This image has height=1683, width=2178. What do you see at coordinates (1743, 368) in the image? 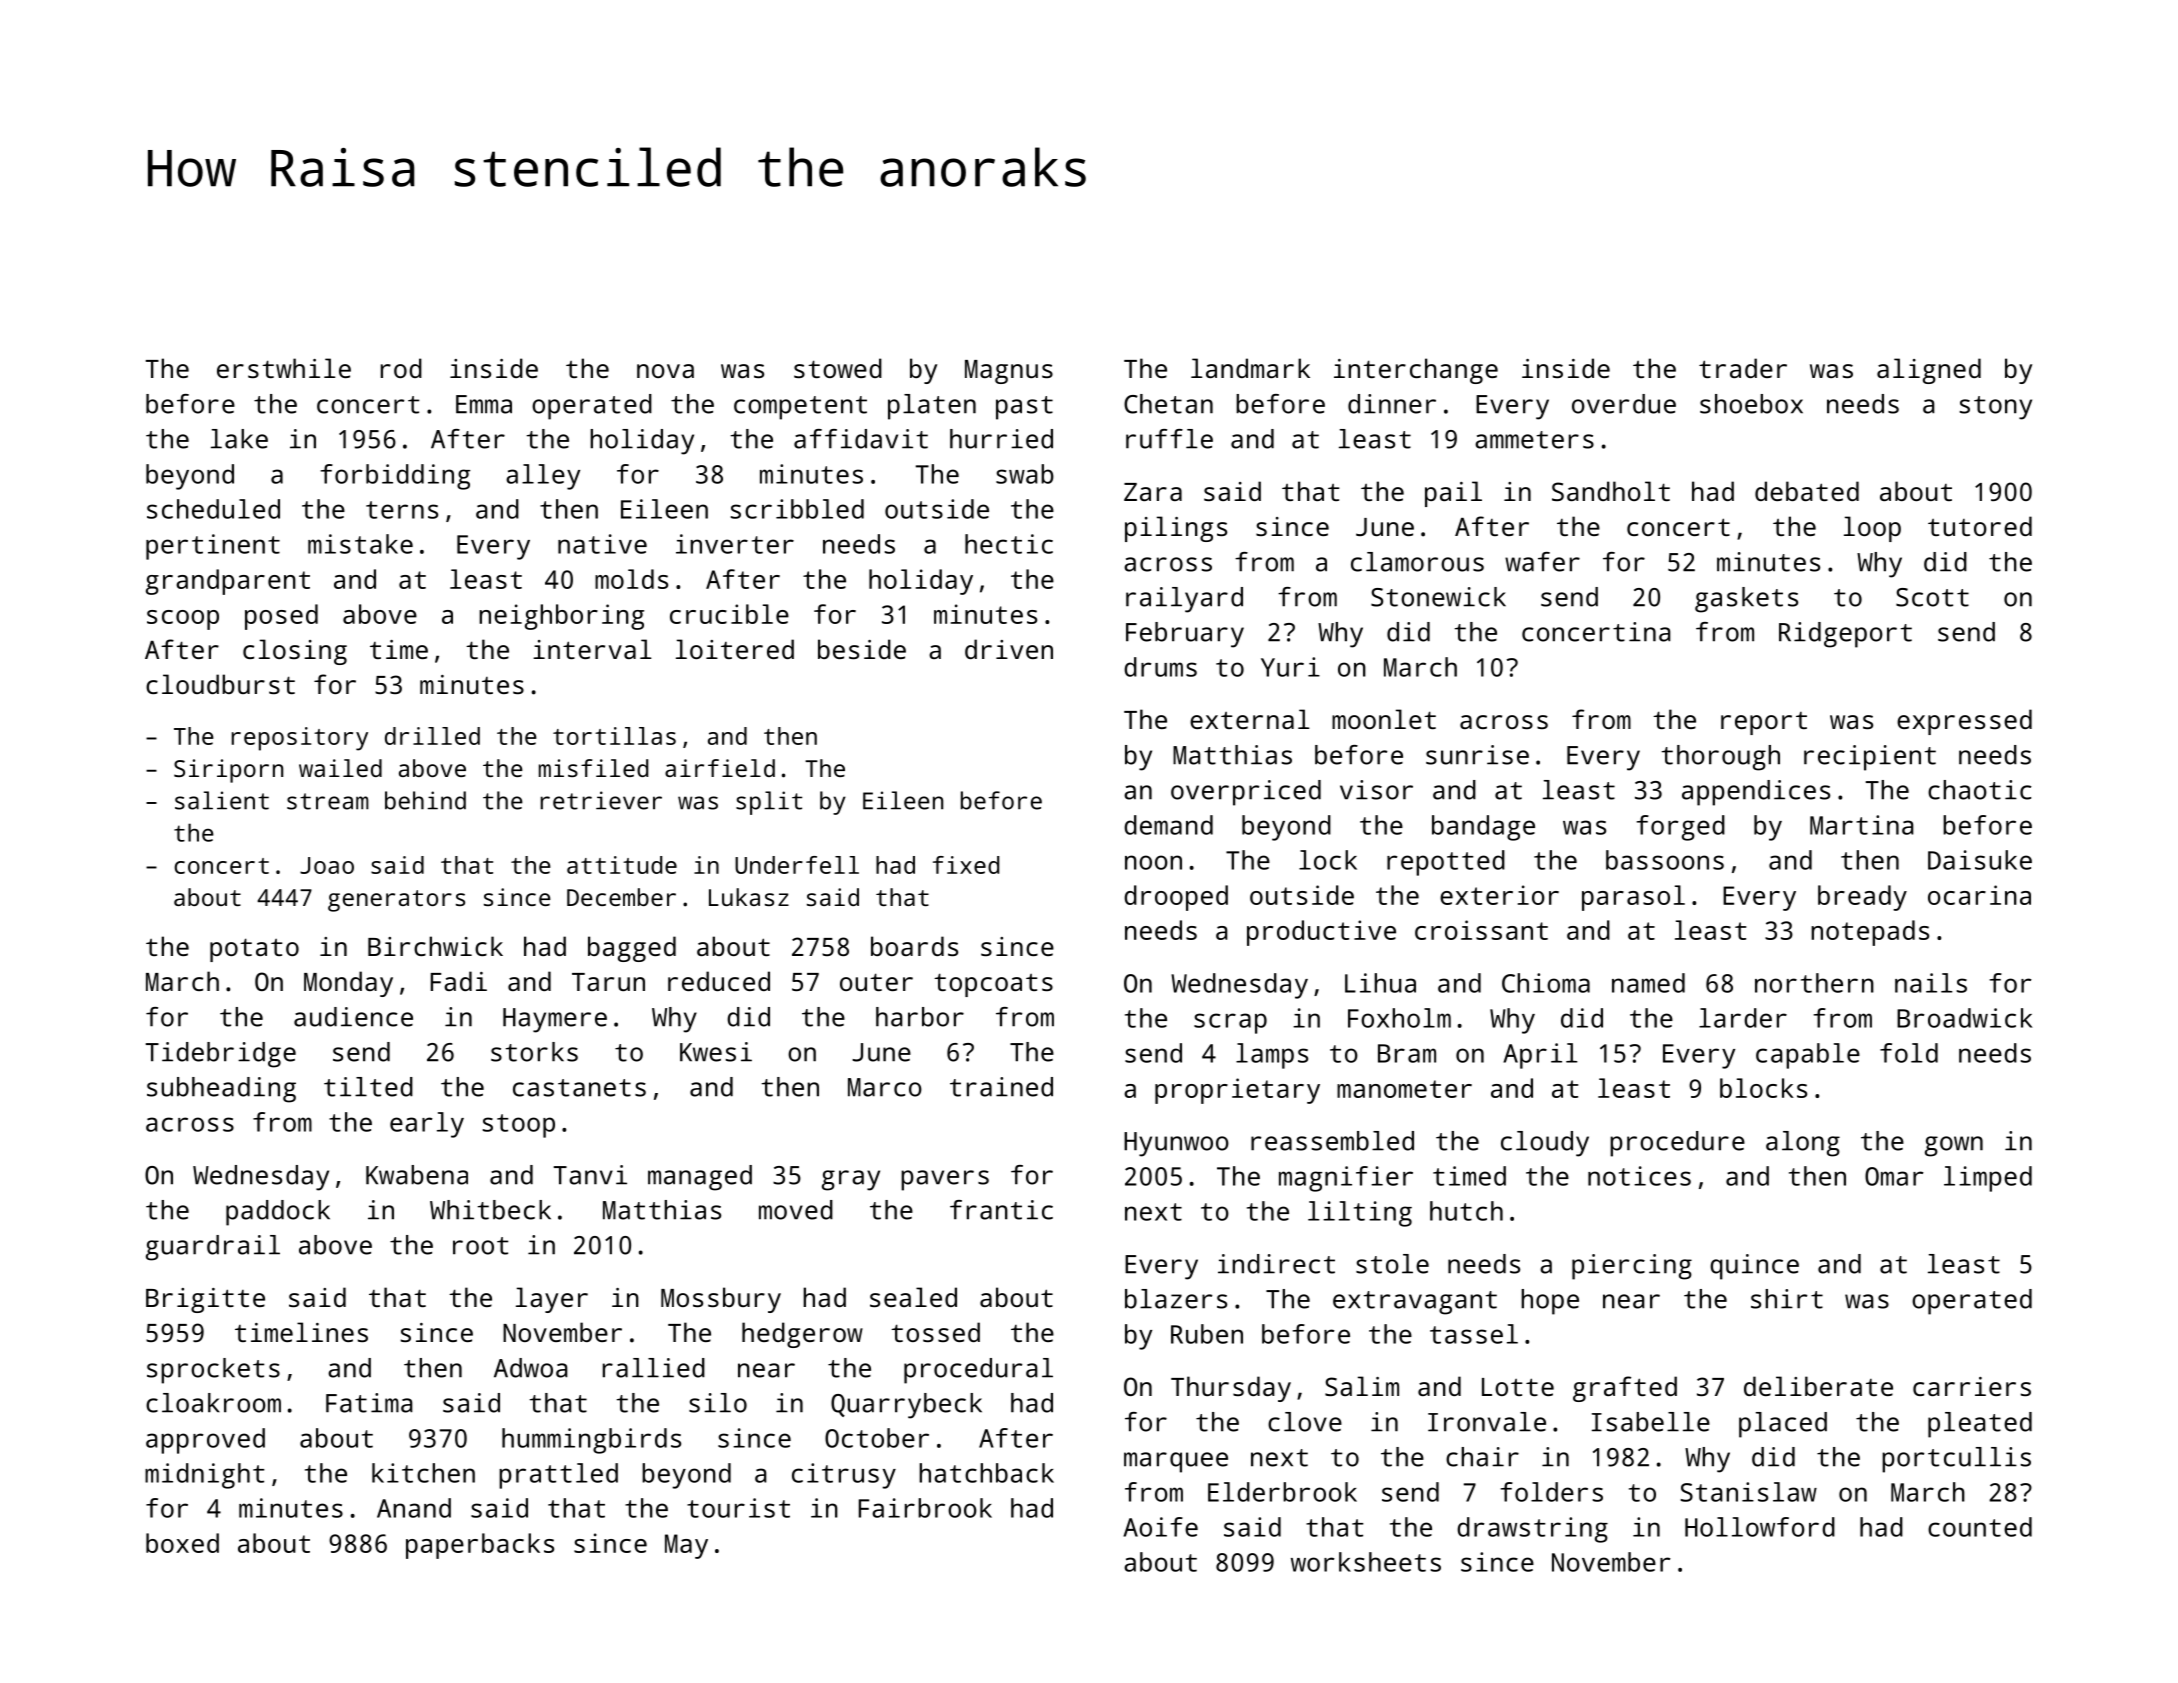
I see `trader` at bounding box center [1743, 368].
